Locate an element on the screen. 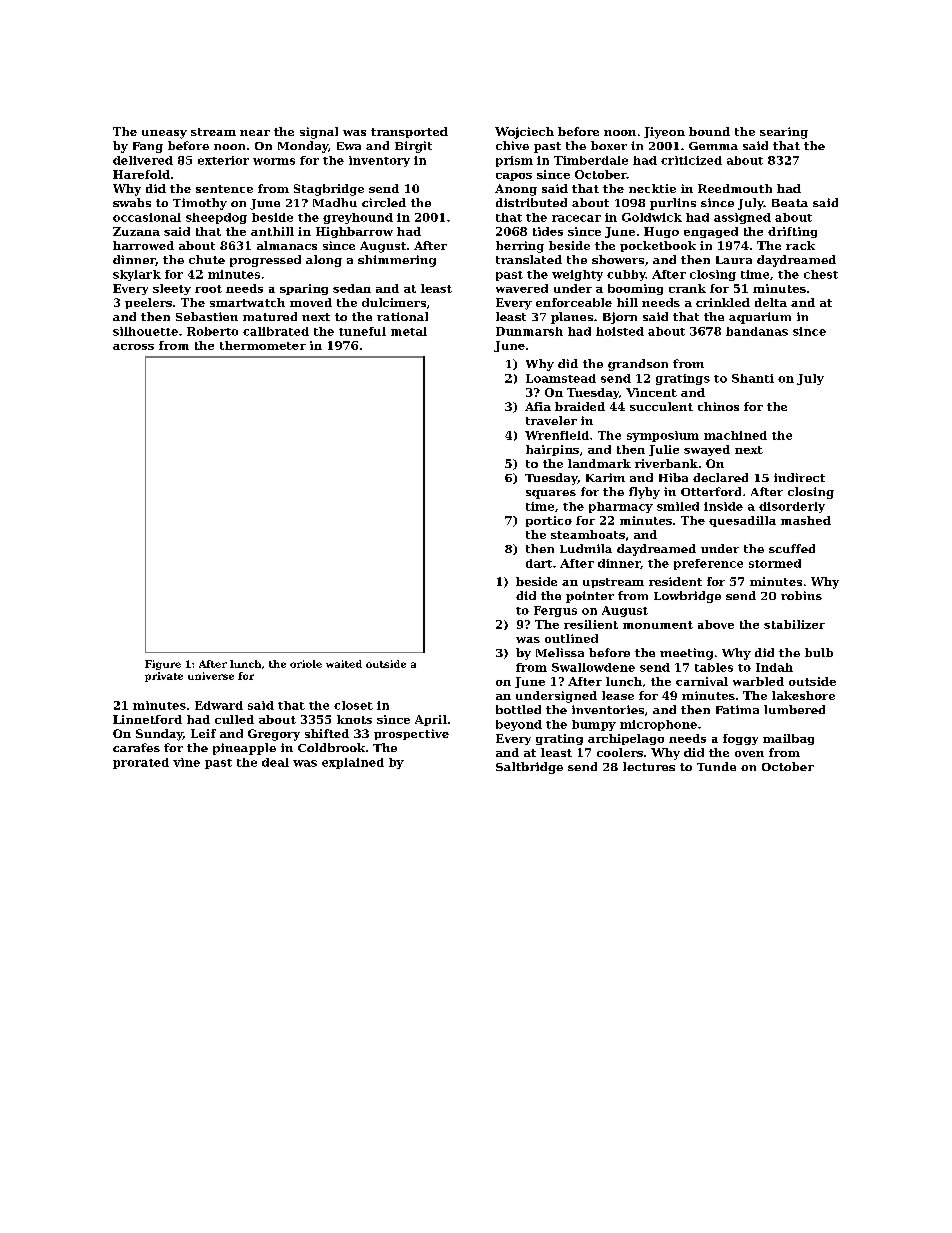  across is located at coordinates (133, 347).
